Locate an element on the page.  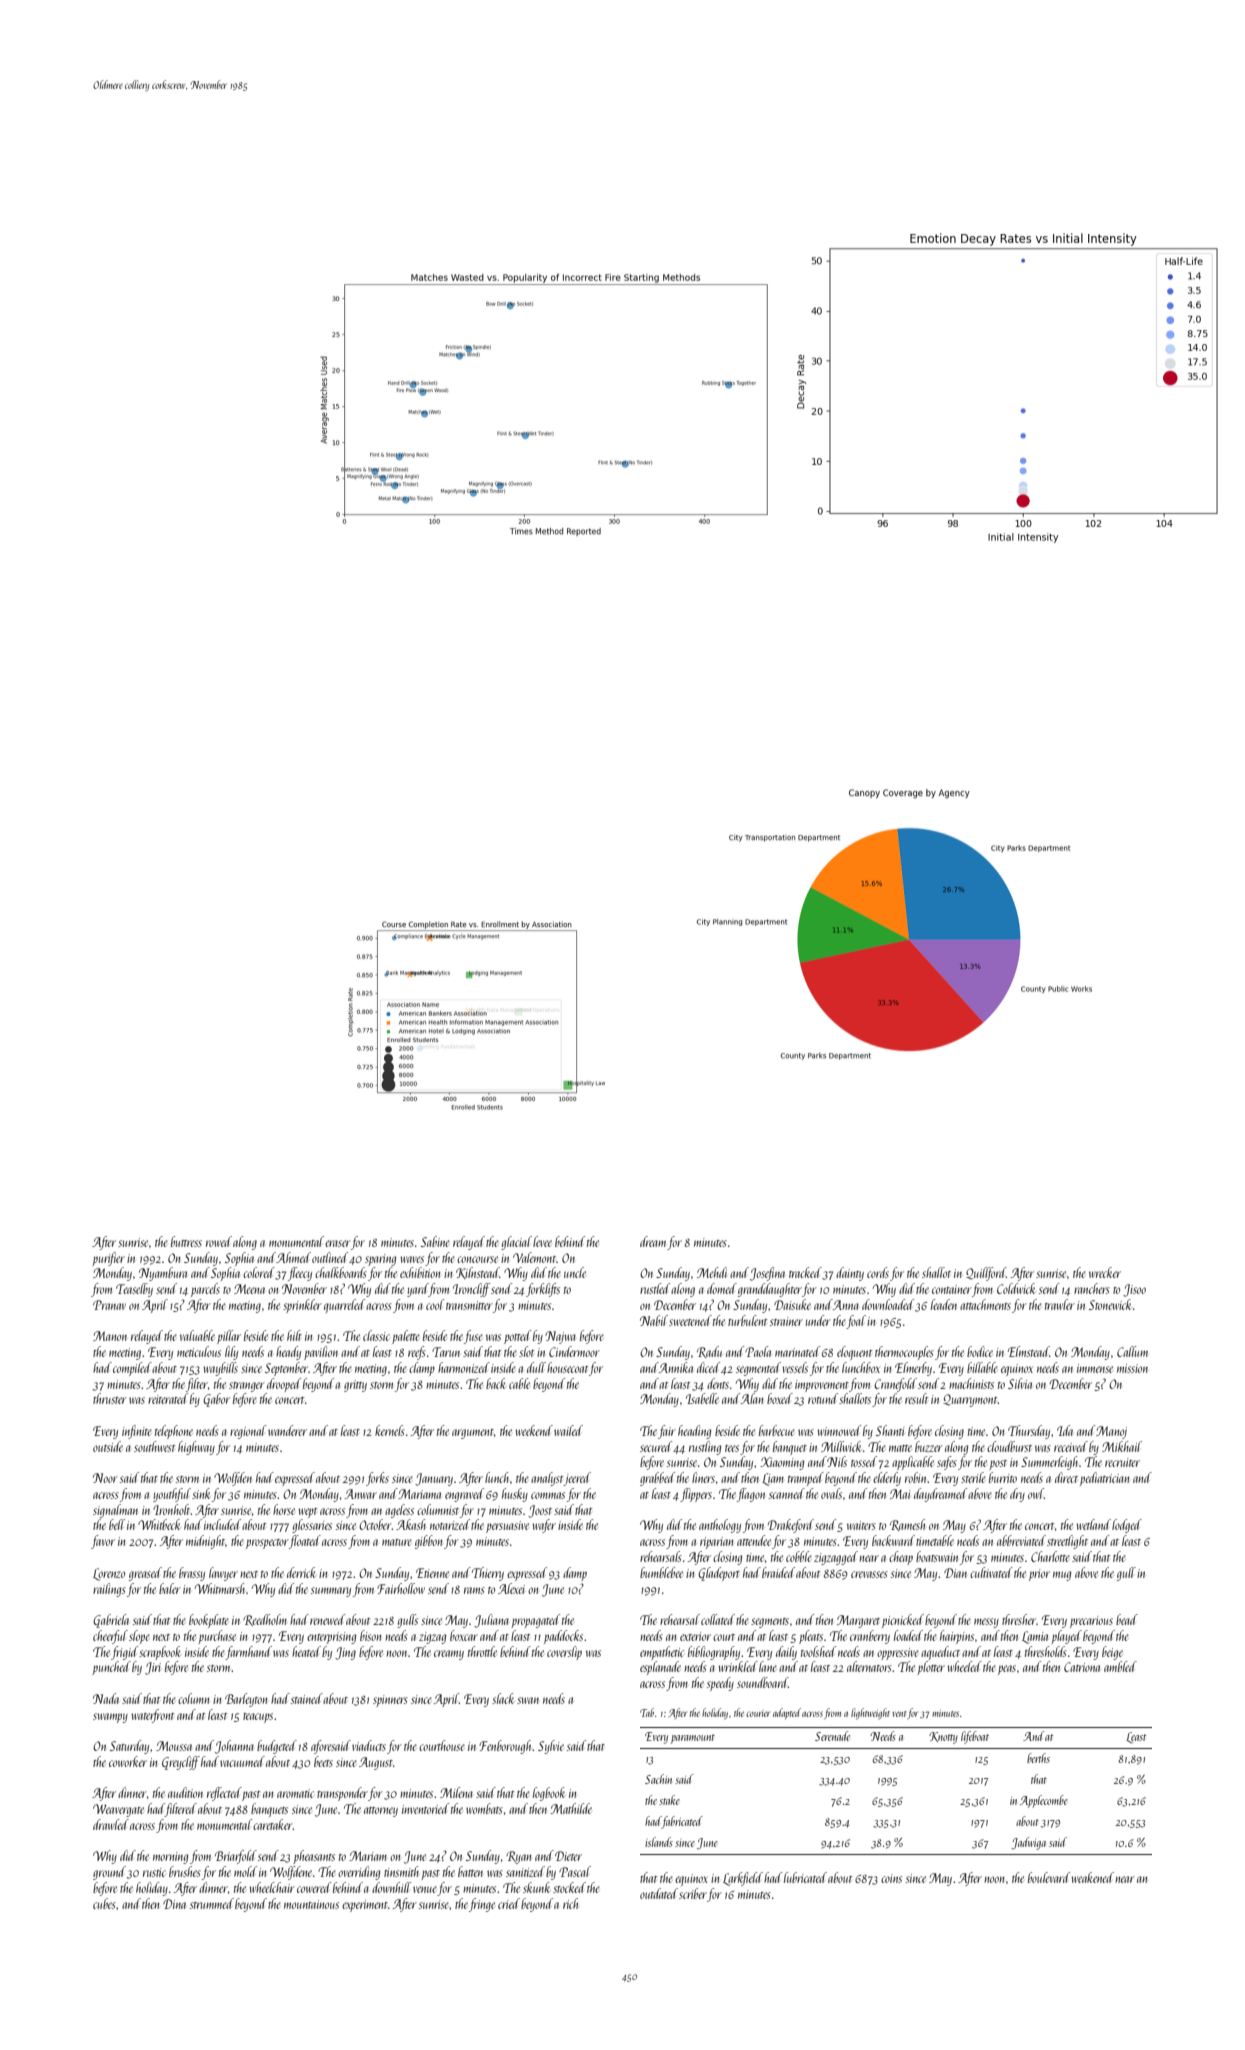
mug is located at coordinates (1062, 1576).
